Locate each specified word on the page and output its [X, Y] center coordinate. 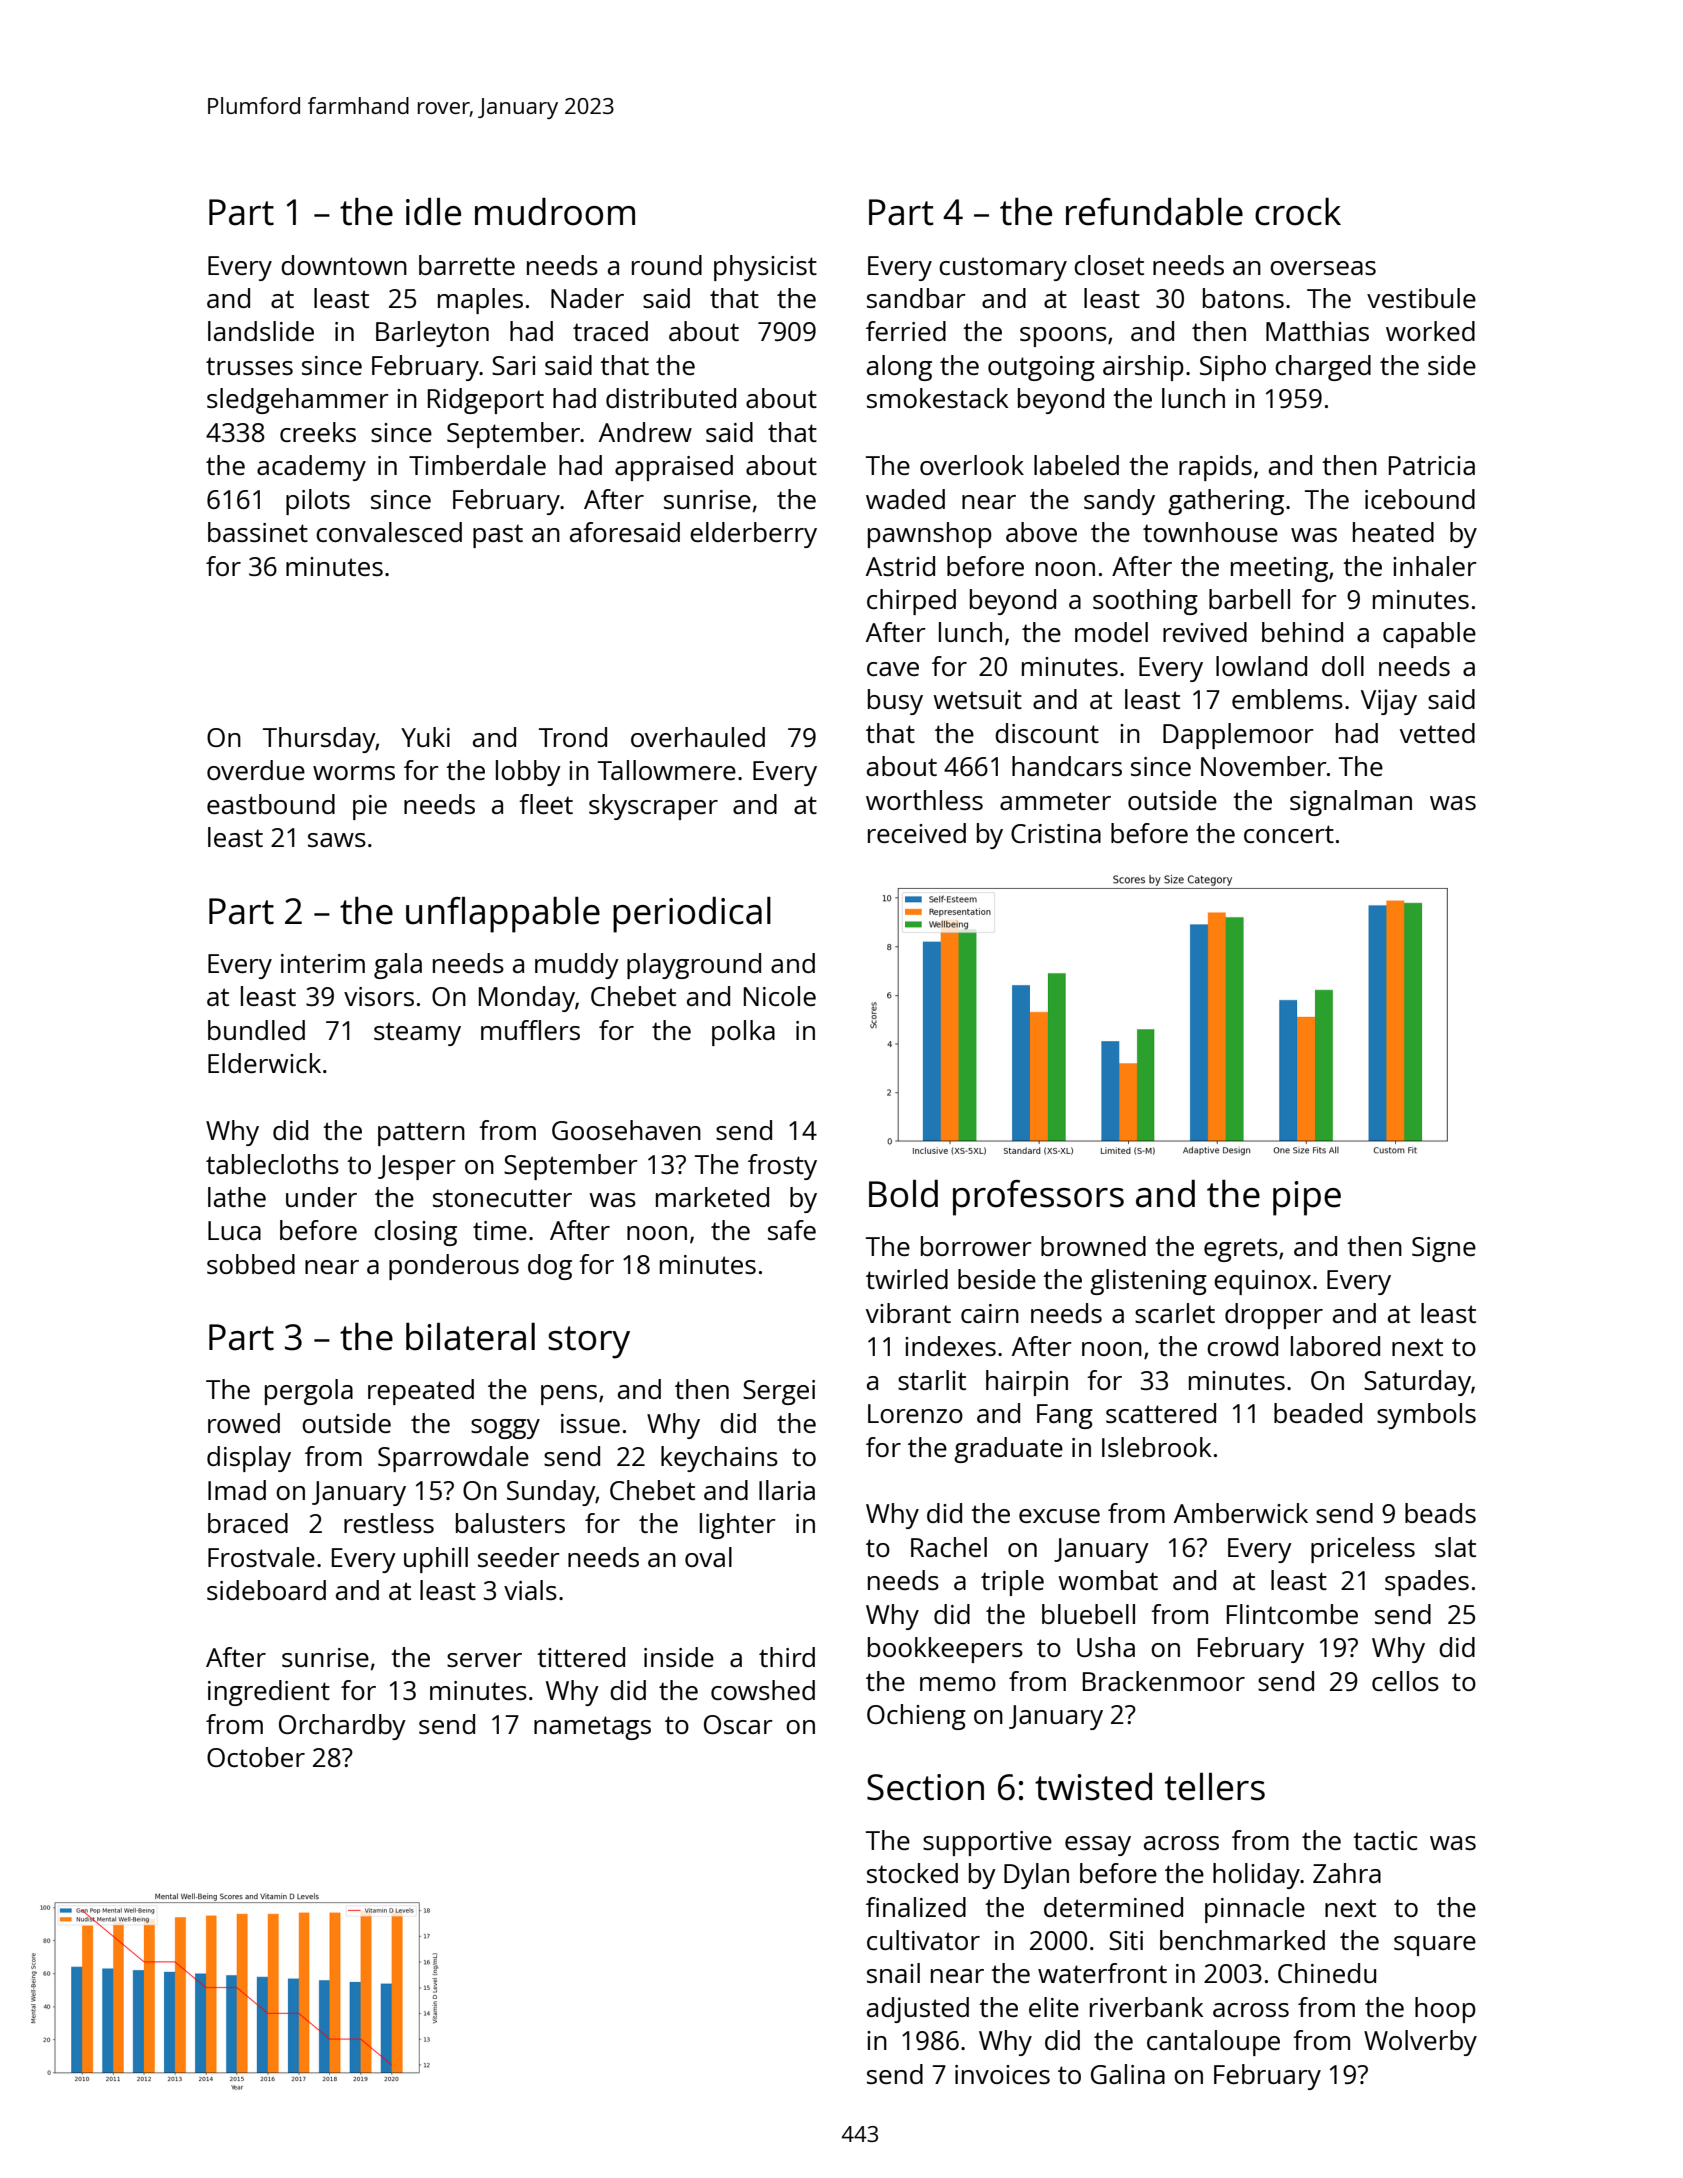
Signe [1444, 1249]
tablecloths [272, 1164]
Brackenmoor [1164, 1681]
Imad [237, 1490]
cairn [990, 1313]
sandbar [916, 298]
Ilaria [787, 1490]
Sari [514, 365]
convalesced [389, 532]
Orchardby [342, 1727]
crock [1298, 212]
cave [893, 669]
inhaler [1435, 566]
